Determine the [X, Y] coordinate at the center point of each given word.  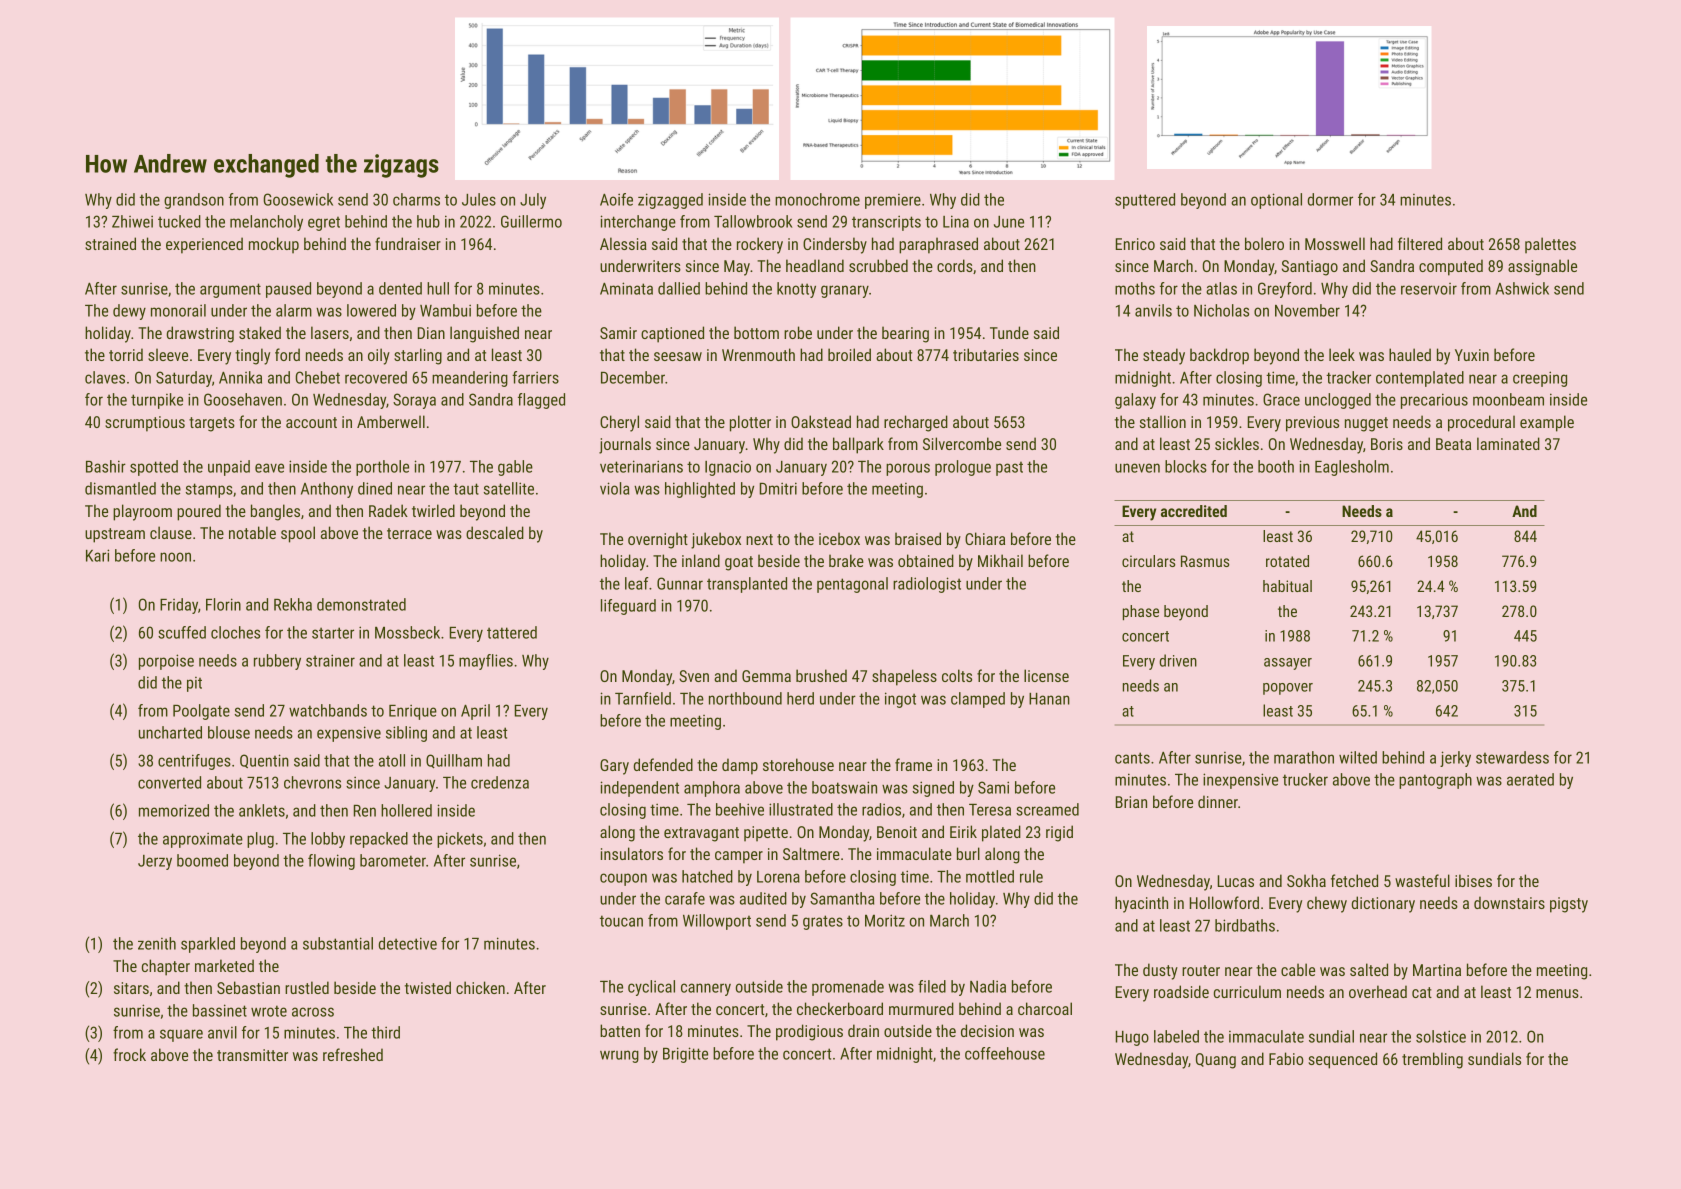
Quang [1216, 1061]
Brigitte [685, 1055]
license [1046, 675]
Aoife [616, 199]
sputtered [1145, 201]
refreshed [353, 1054]
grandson [194, 201]
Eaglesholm [1352, 468]
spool [298, 534]
